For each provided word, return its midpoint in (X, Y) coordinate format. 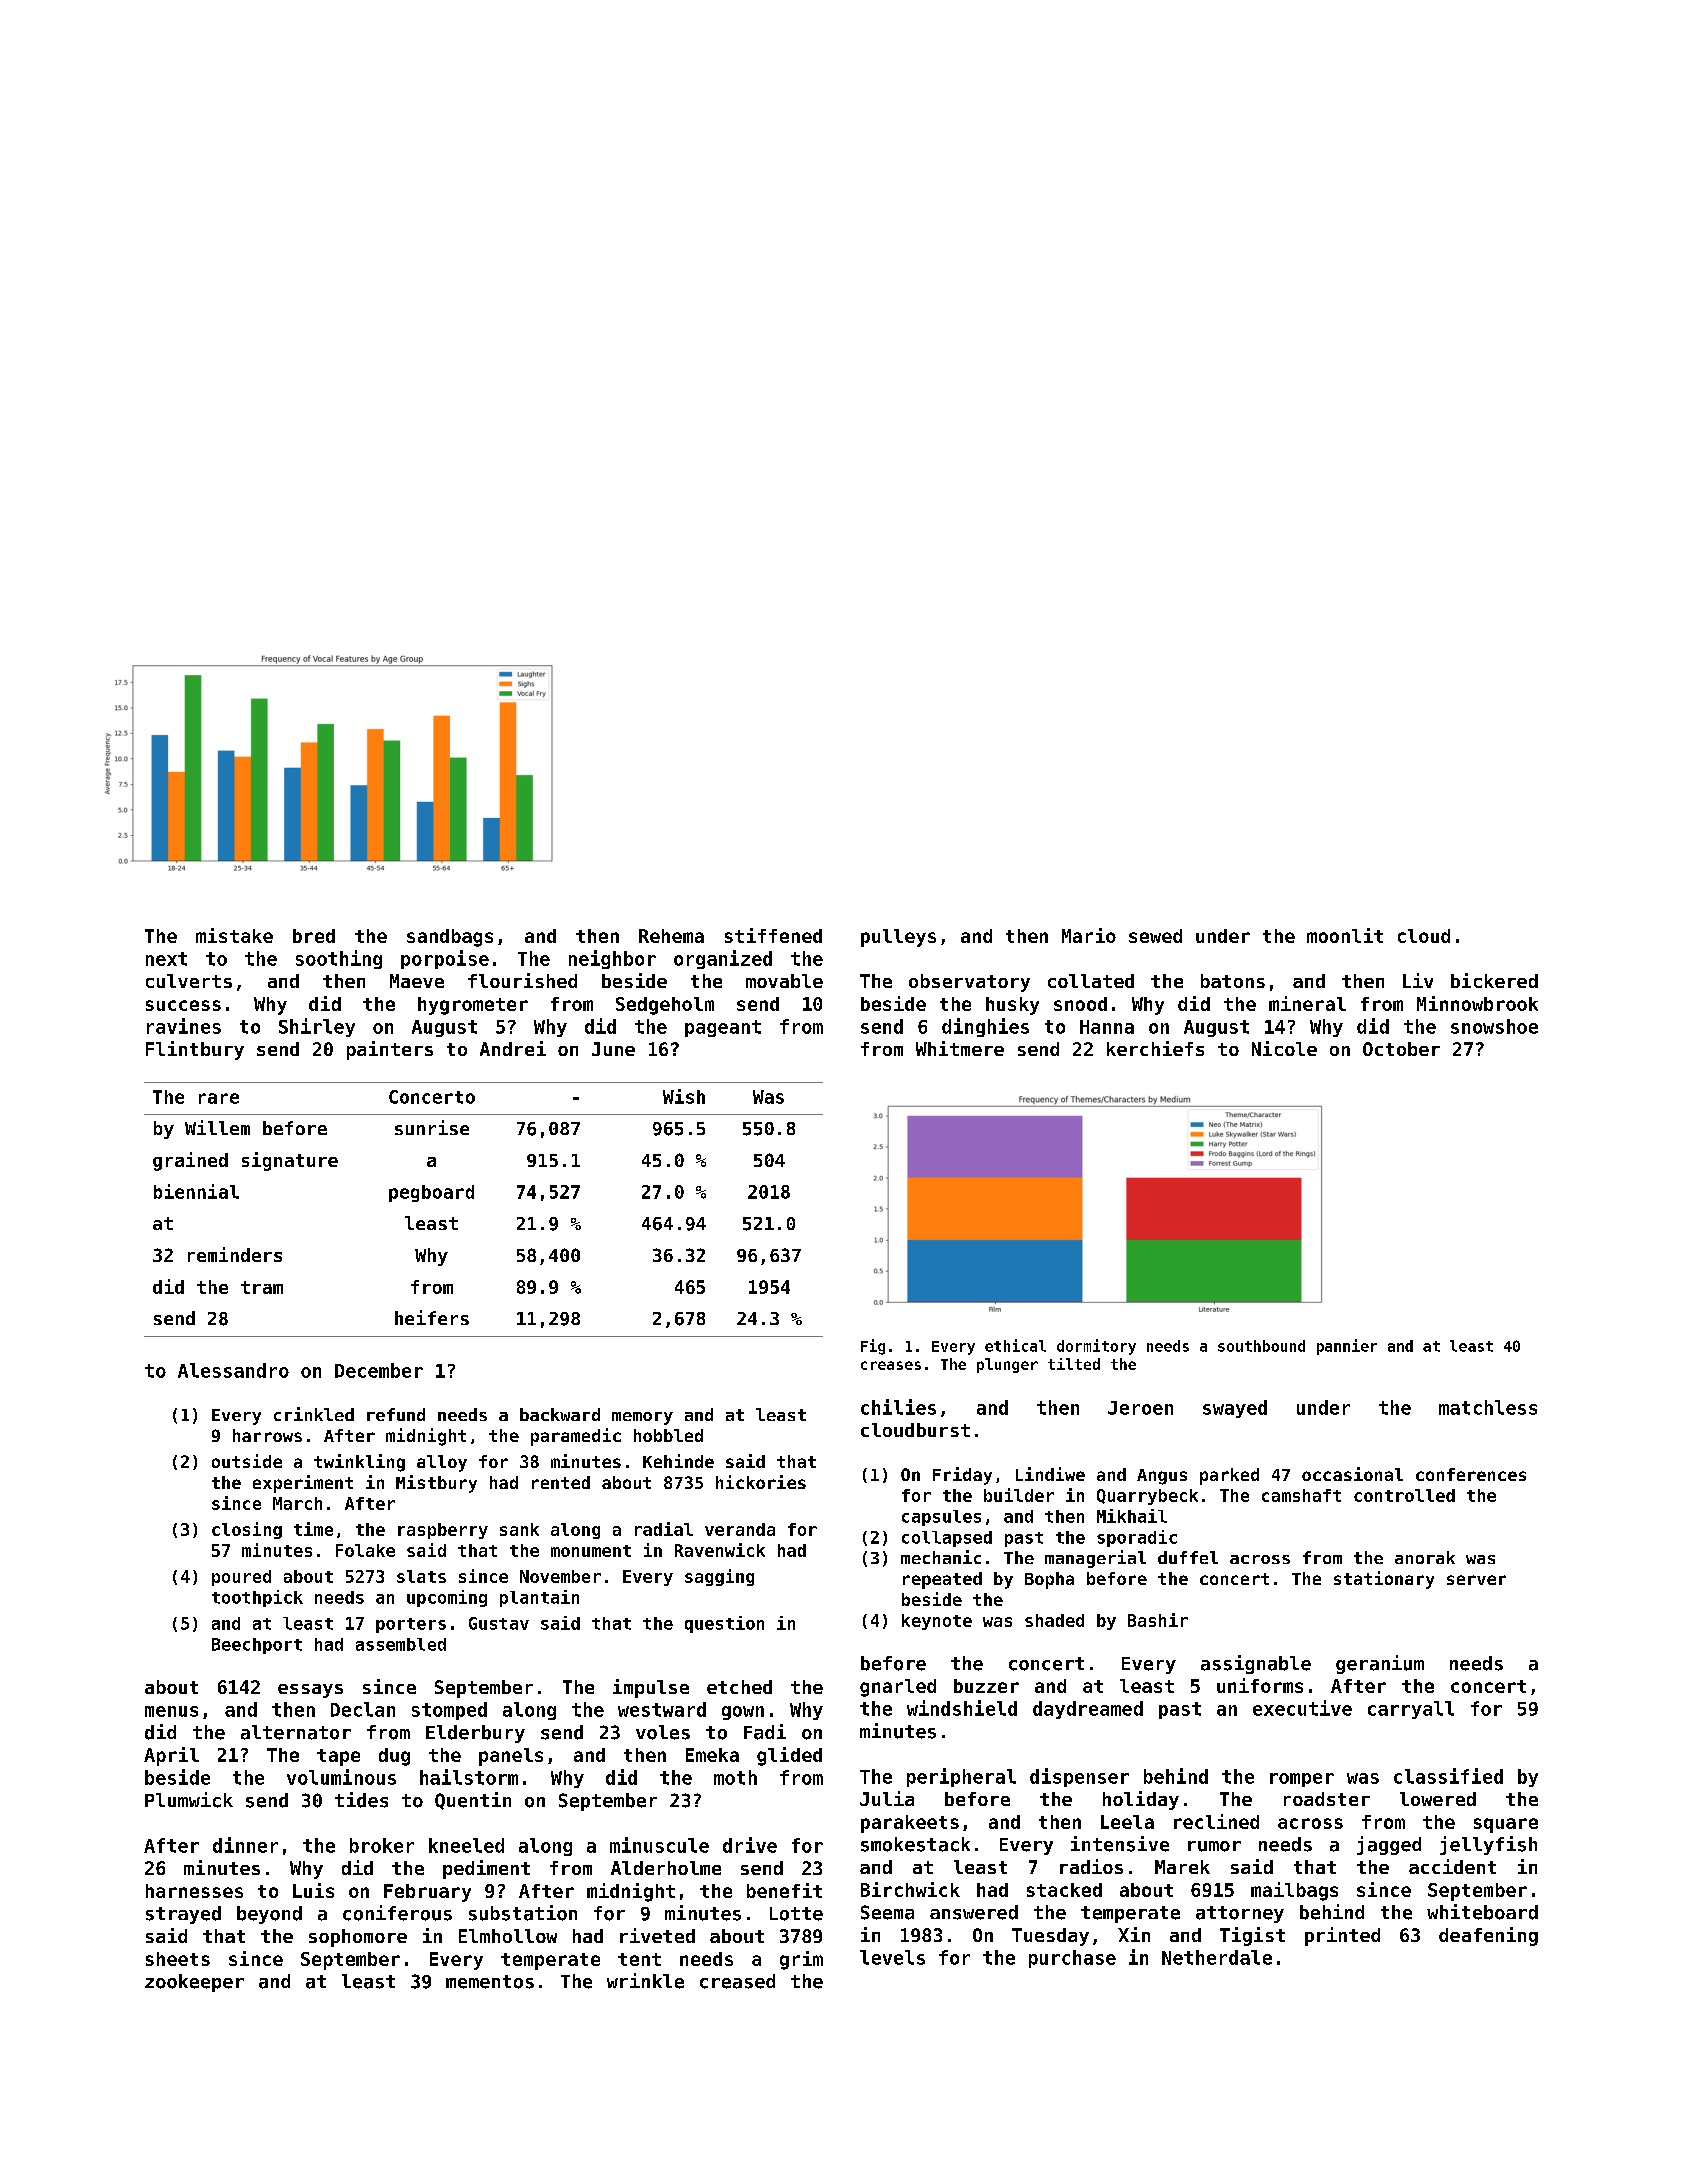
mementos (490, 1982)
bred (314, 936)
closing (247, 1530)
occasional (1352, 1474)
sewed (1155, 936)
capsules (941, 1518)
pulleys (898, 938)
